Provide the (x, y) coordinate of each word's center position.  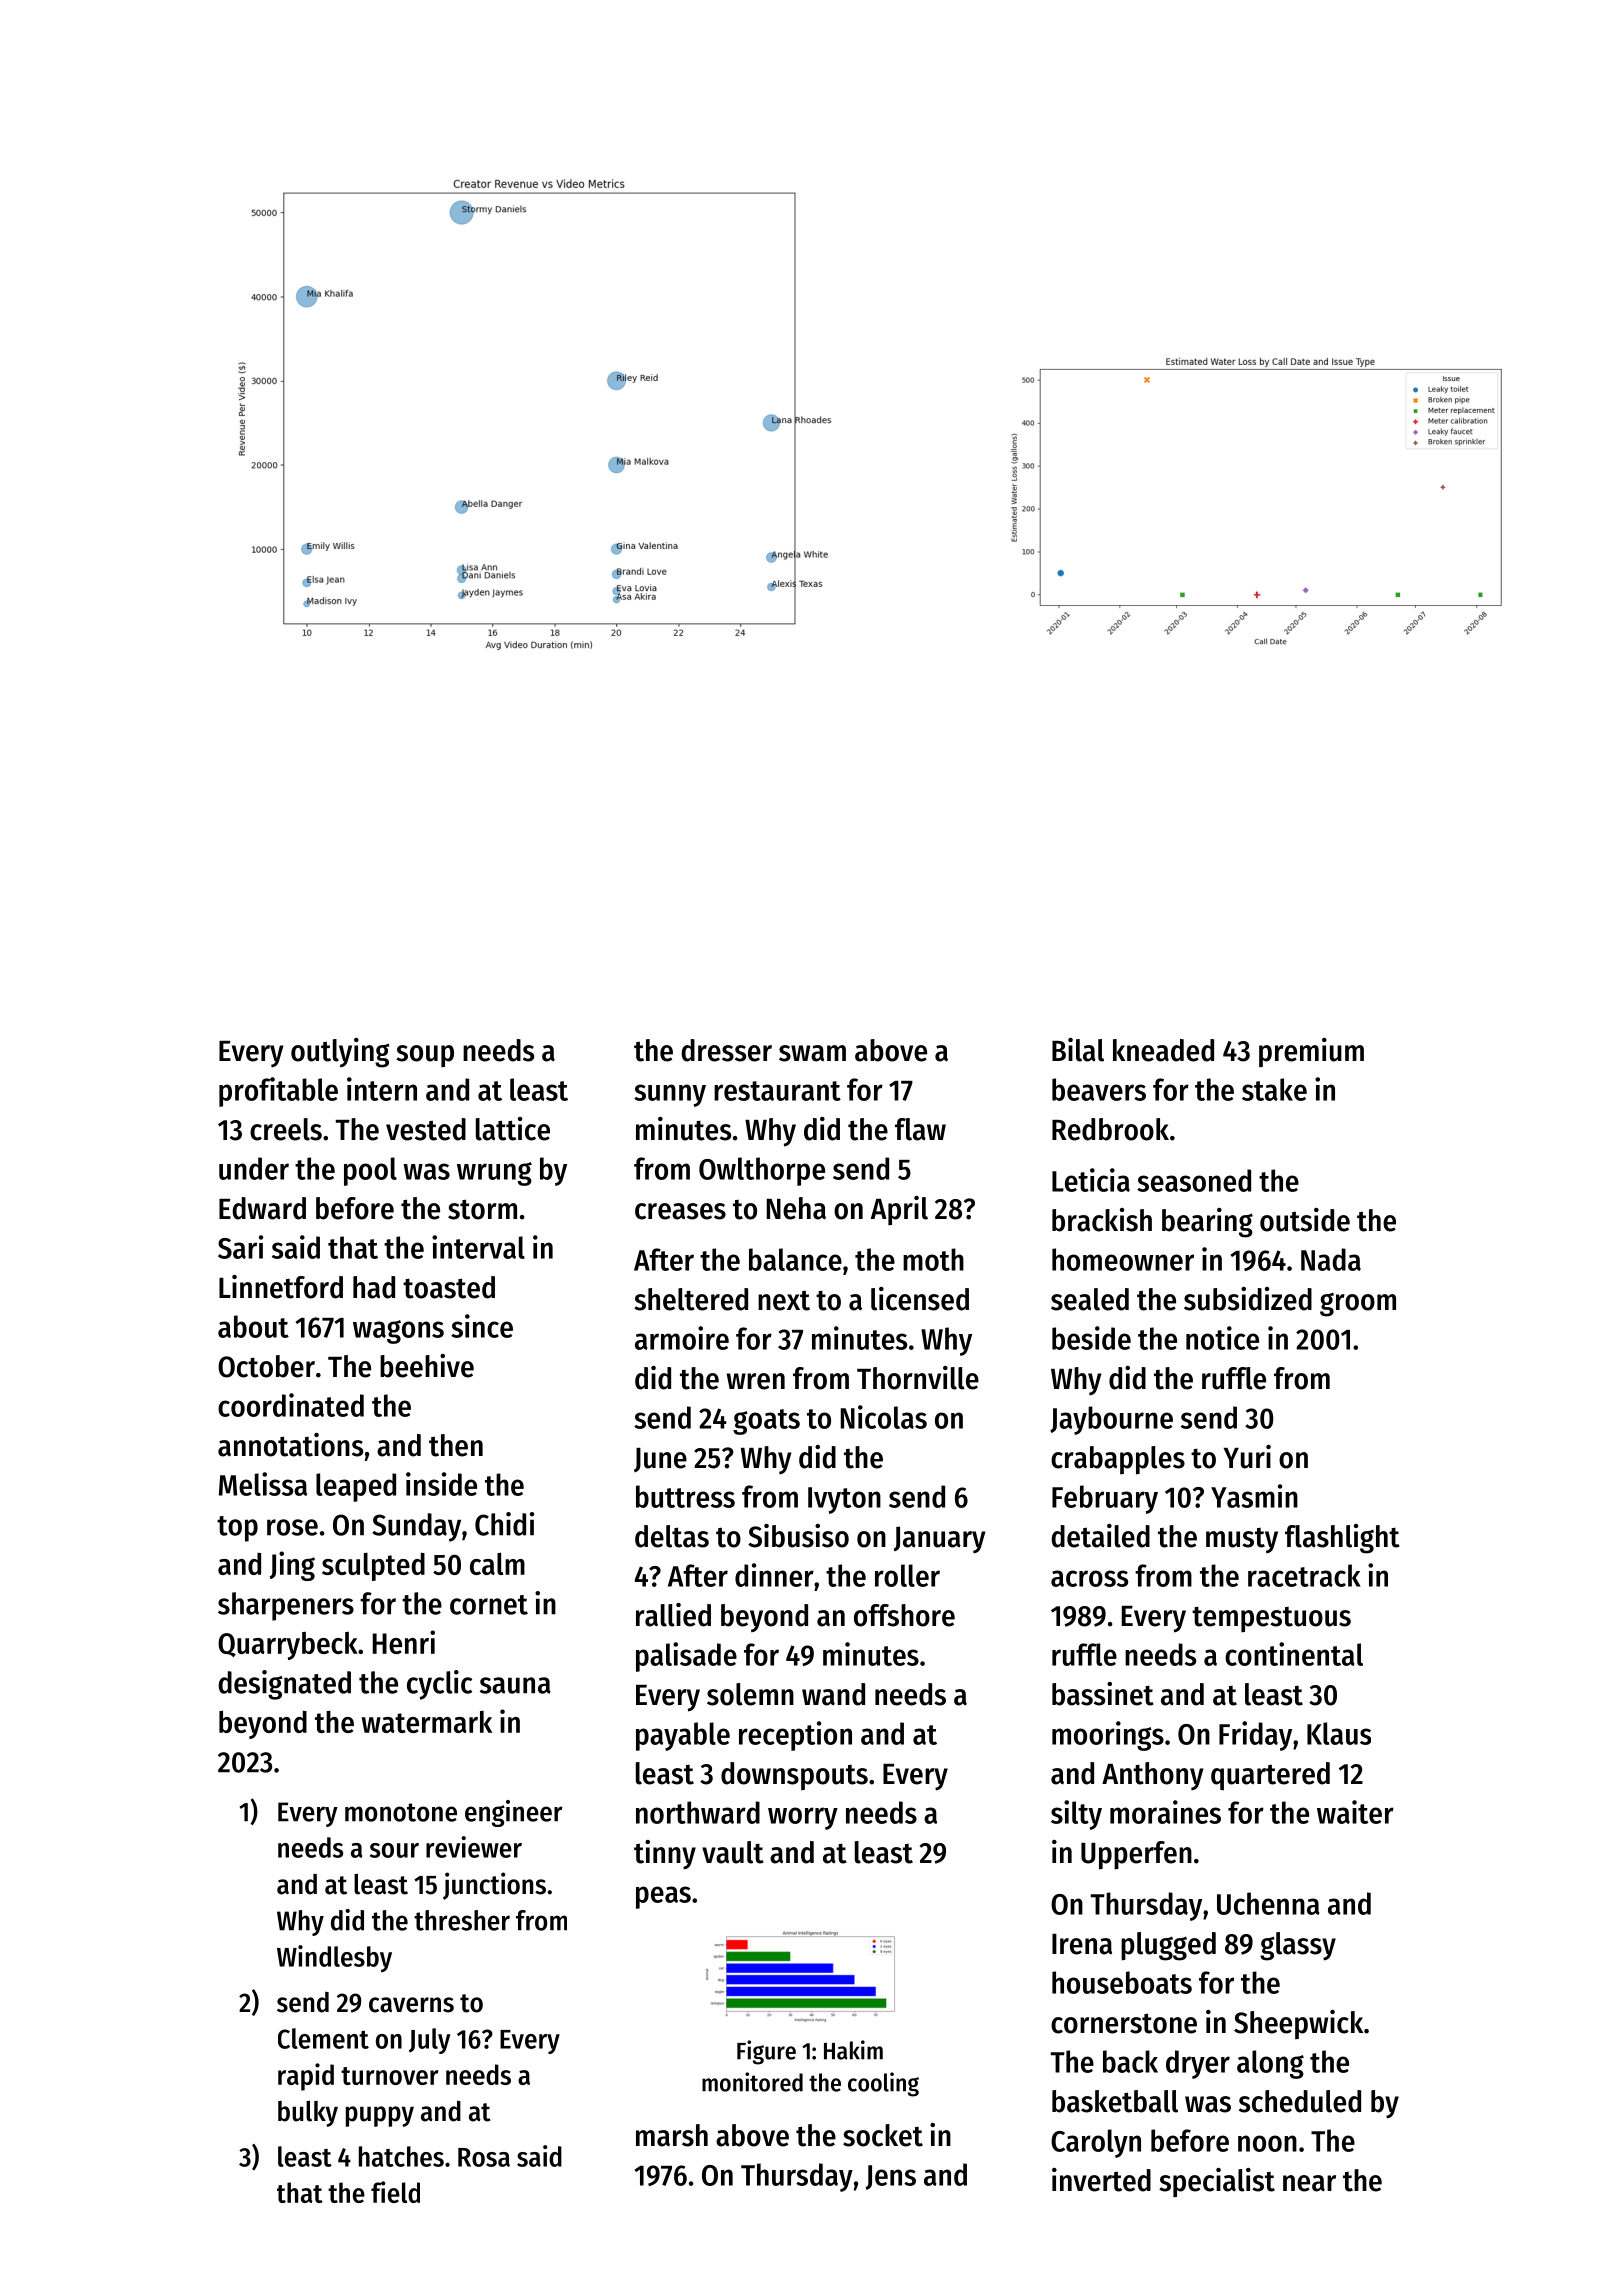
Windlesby (334, 1959)
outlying (340, 1053)
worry (803, 1818)
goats (766, 1422)
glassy (1298, 1946)
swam (812, 1053)
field (395, 2192)
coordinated (291, 1405)
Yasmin (1254, 1496)
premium (1311, 1052)
